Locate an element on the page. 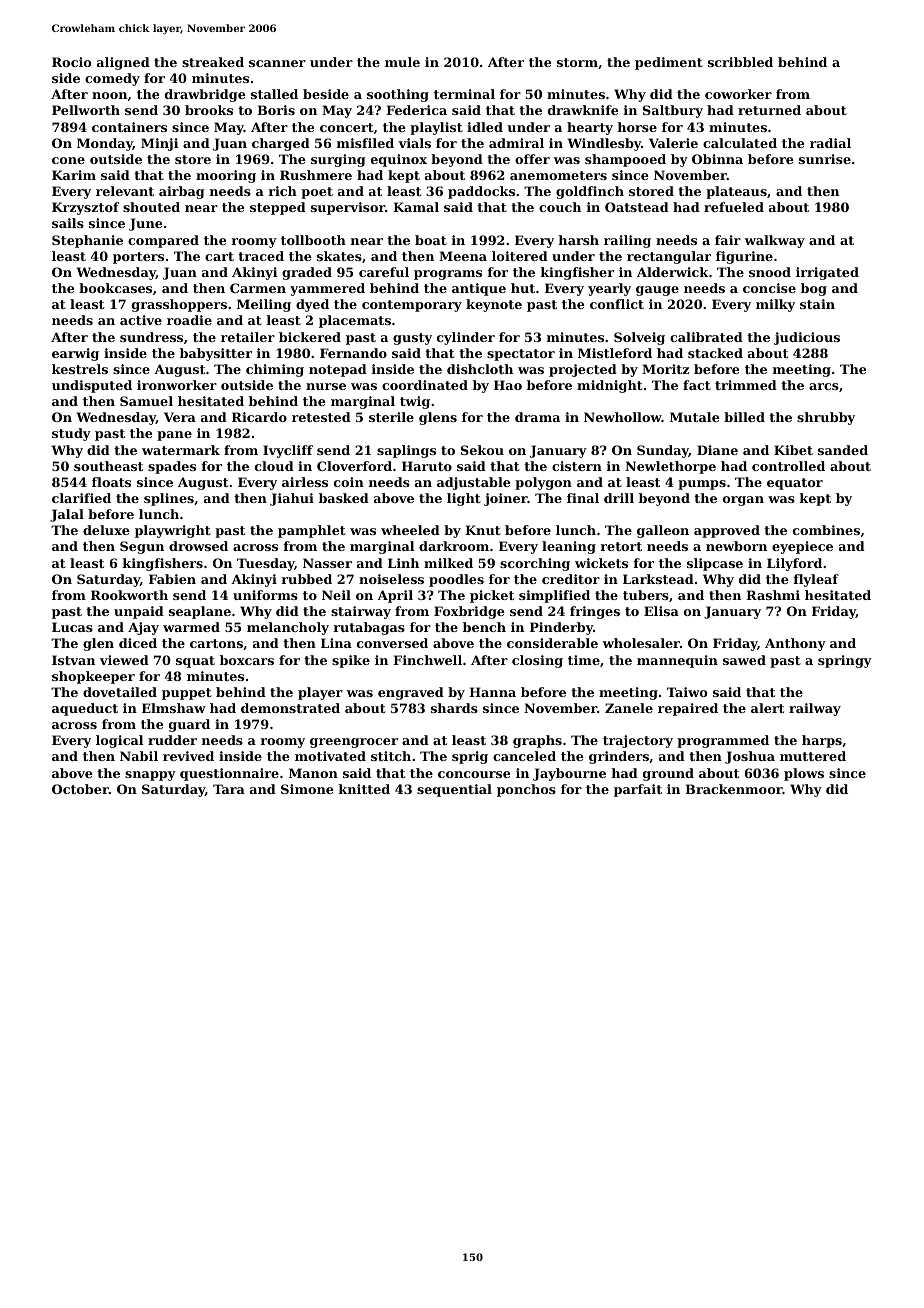  Rashmi is located at coordinates (773, 595).
